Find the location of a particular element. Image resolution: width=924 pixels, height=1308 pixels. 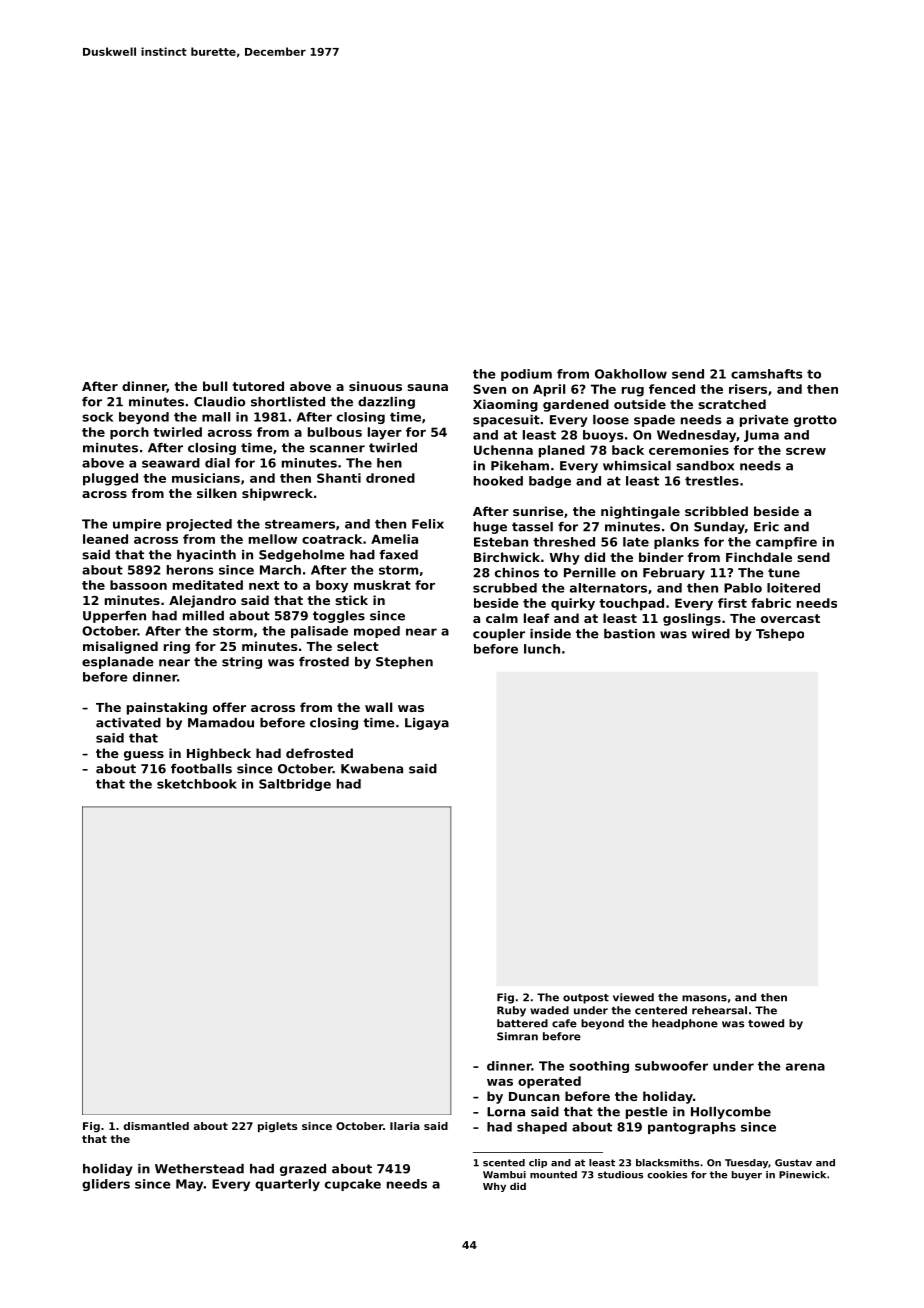

Wambui is located at coordinates (504, 1175).
